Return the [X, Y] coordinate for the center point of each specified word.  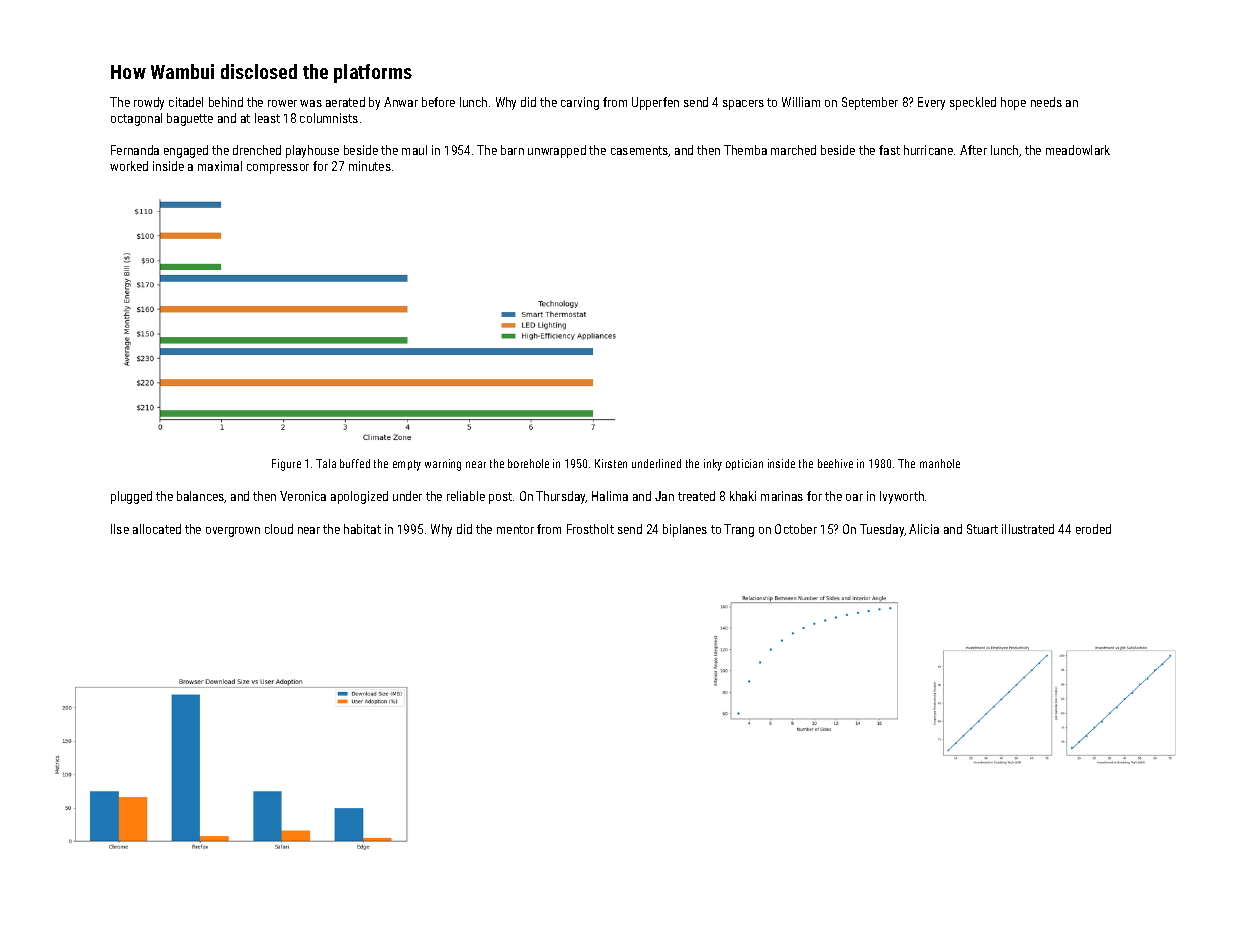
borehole [528, 463]
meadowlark [1078, 150]
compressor [278, 169]
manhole [940, 463]
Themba [745, 150]
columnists [329, 118]
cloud [279, 529]
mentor [515, 529]
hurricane [928, 150]
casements [640, 151]
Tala [326, 463]
